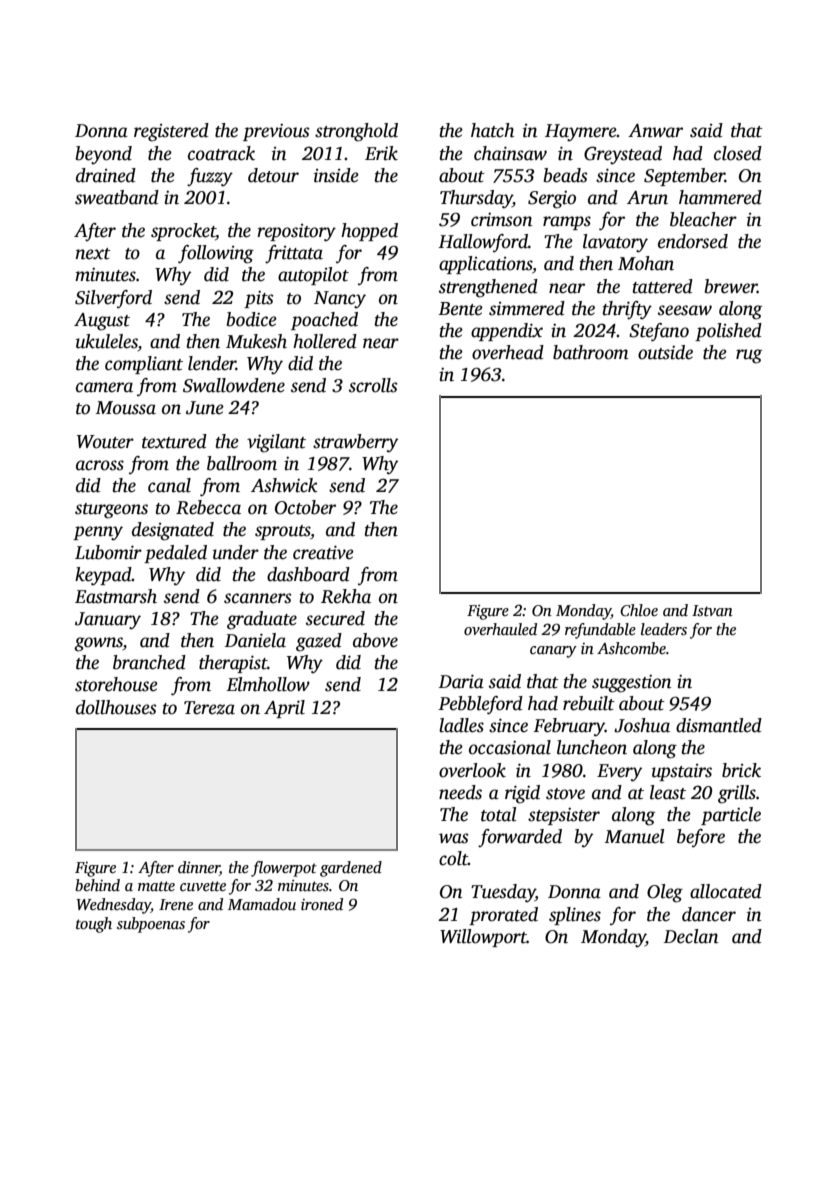 The image size is (837, 1187). What do you see at coordinates (749, 356) in the screenshot?
I see `rug` at bounding box center [749, 356].
